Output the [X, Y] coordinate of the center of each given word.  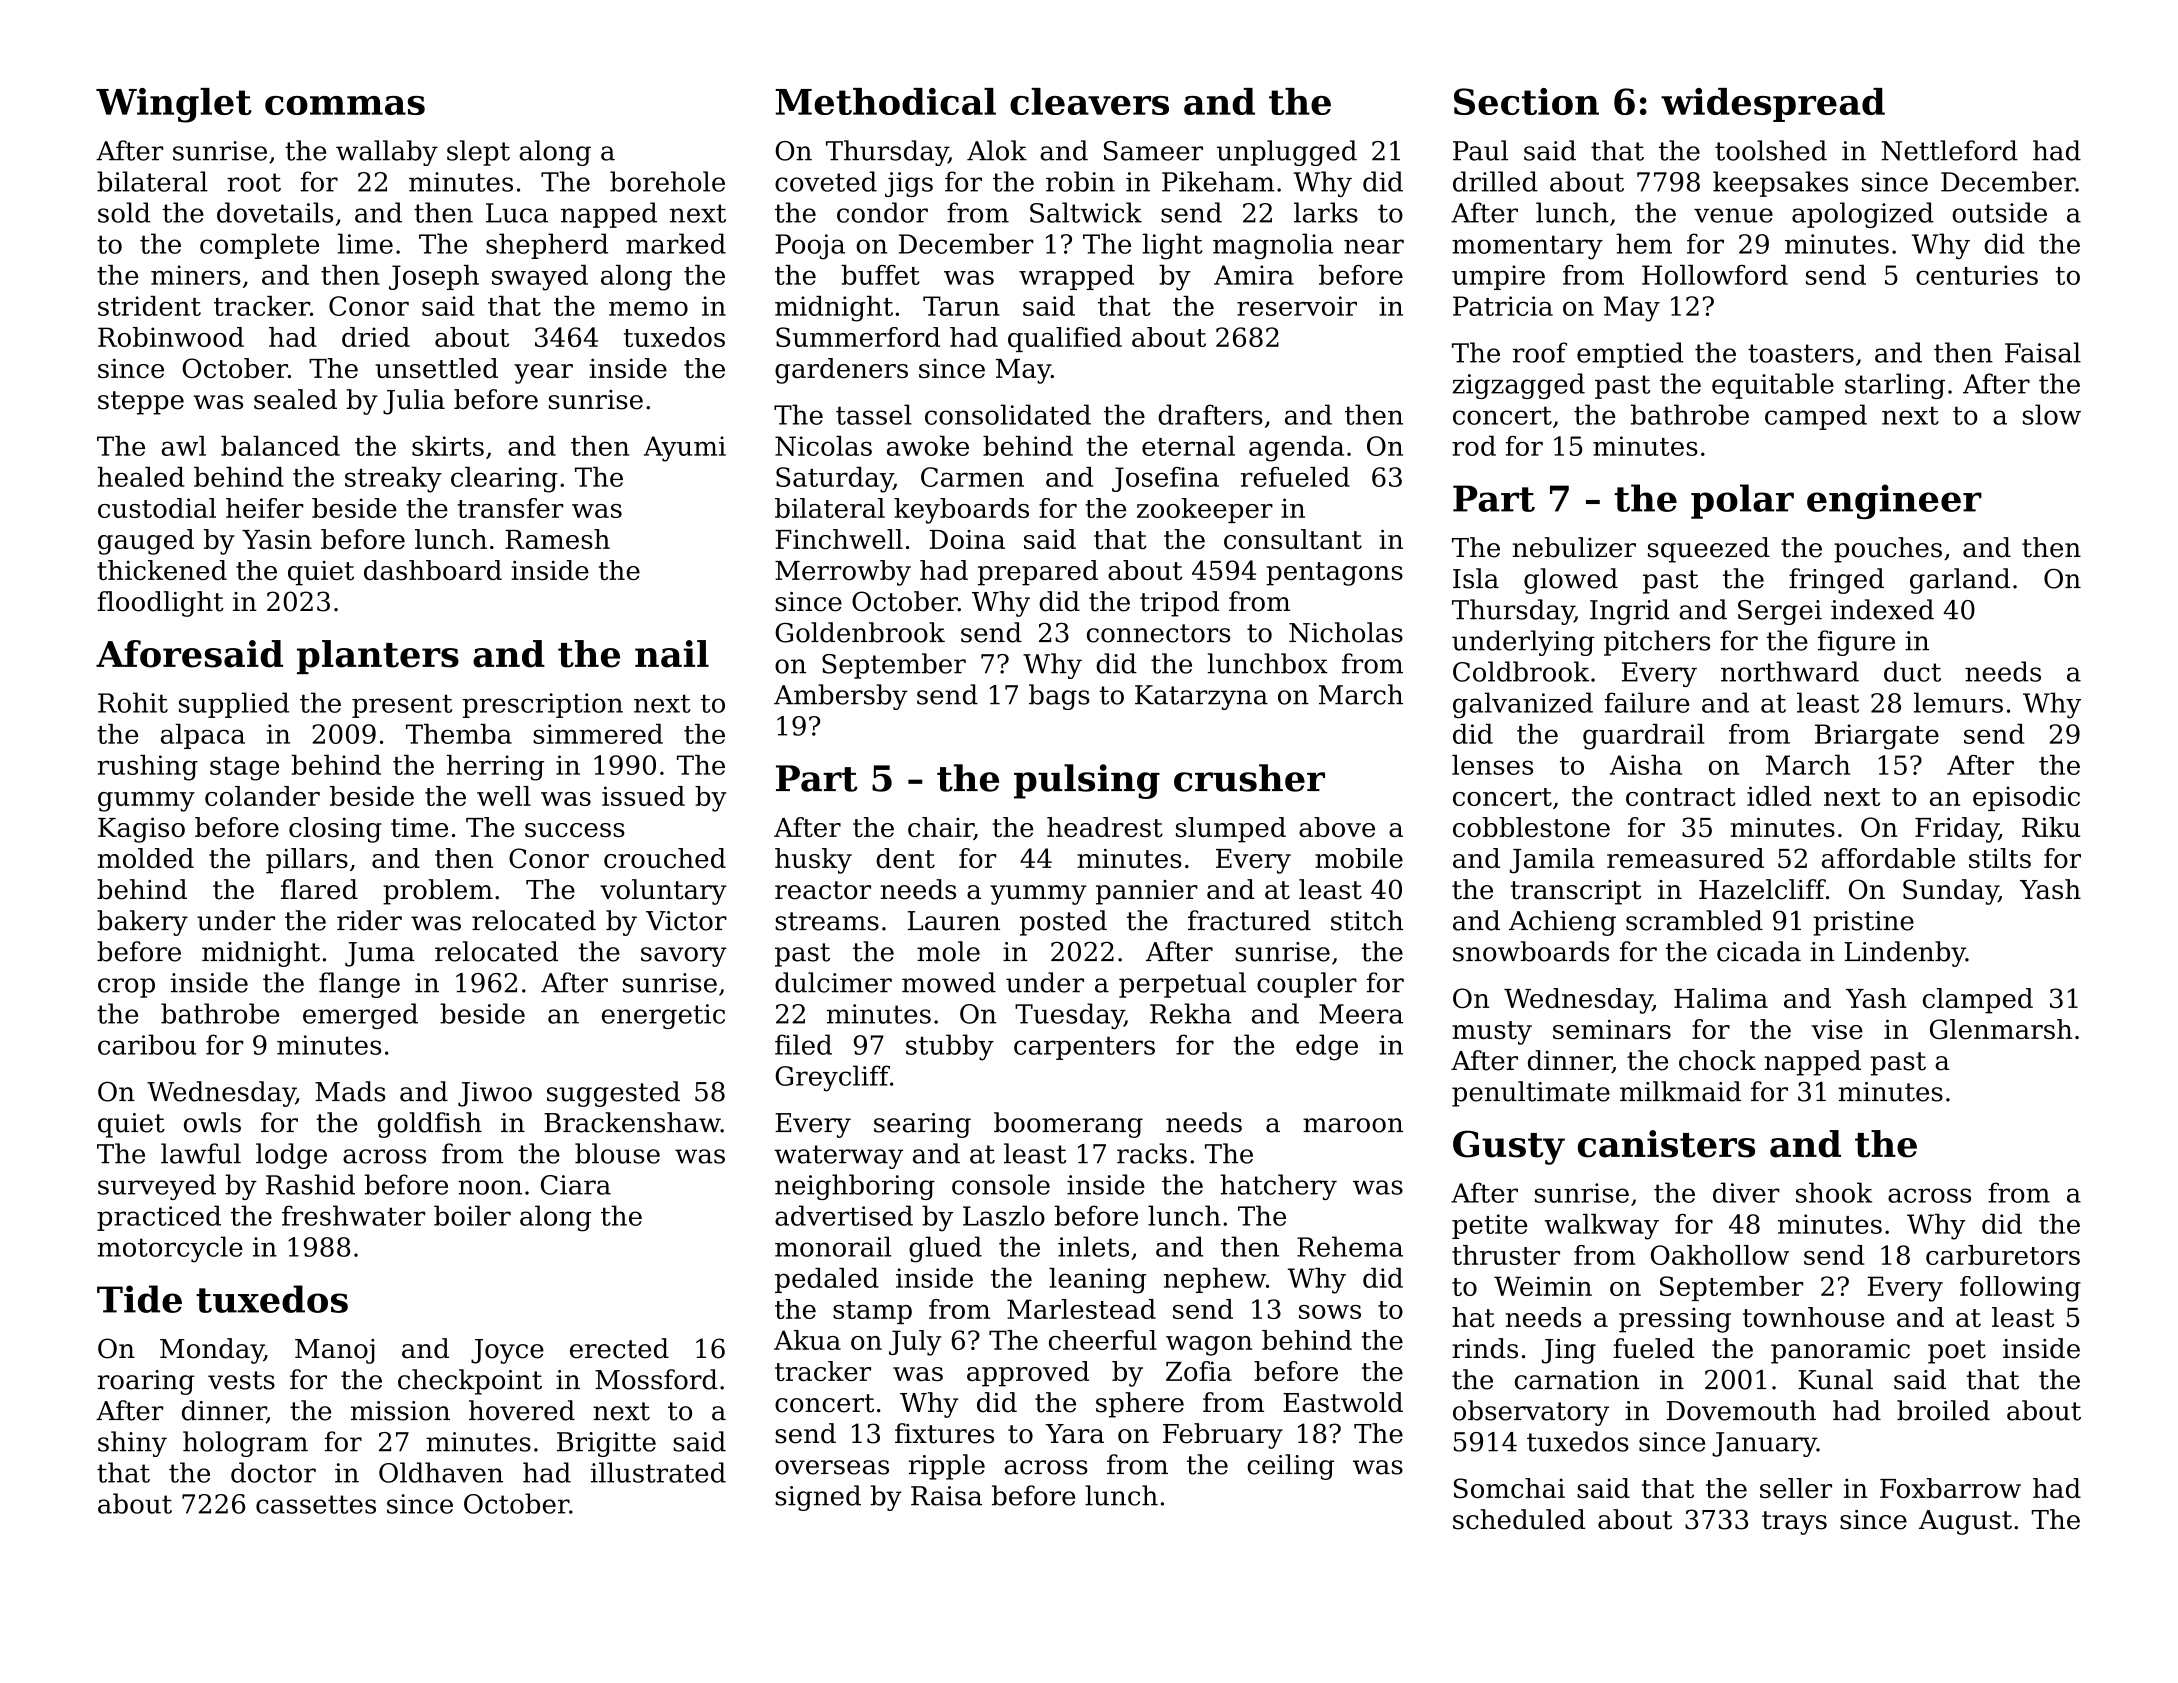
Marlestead [1081, 1309]
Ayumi [685, 449]
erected [619, 1348]
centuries [1977, 275]
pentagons [1334, 574]
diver [1746, 1192]
